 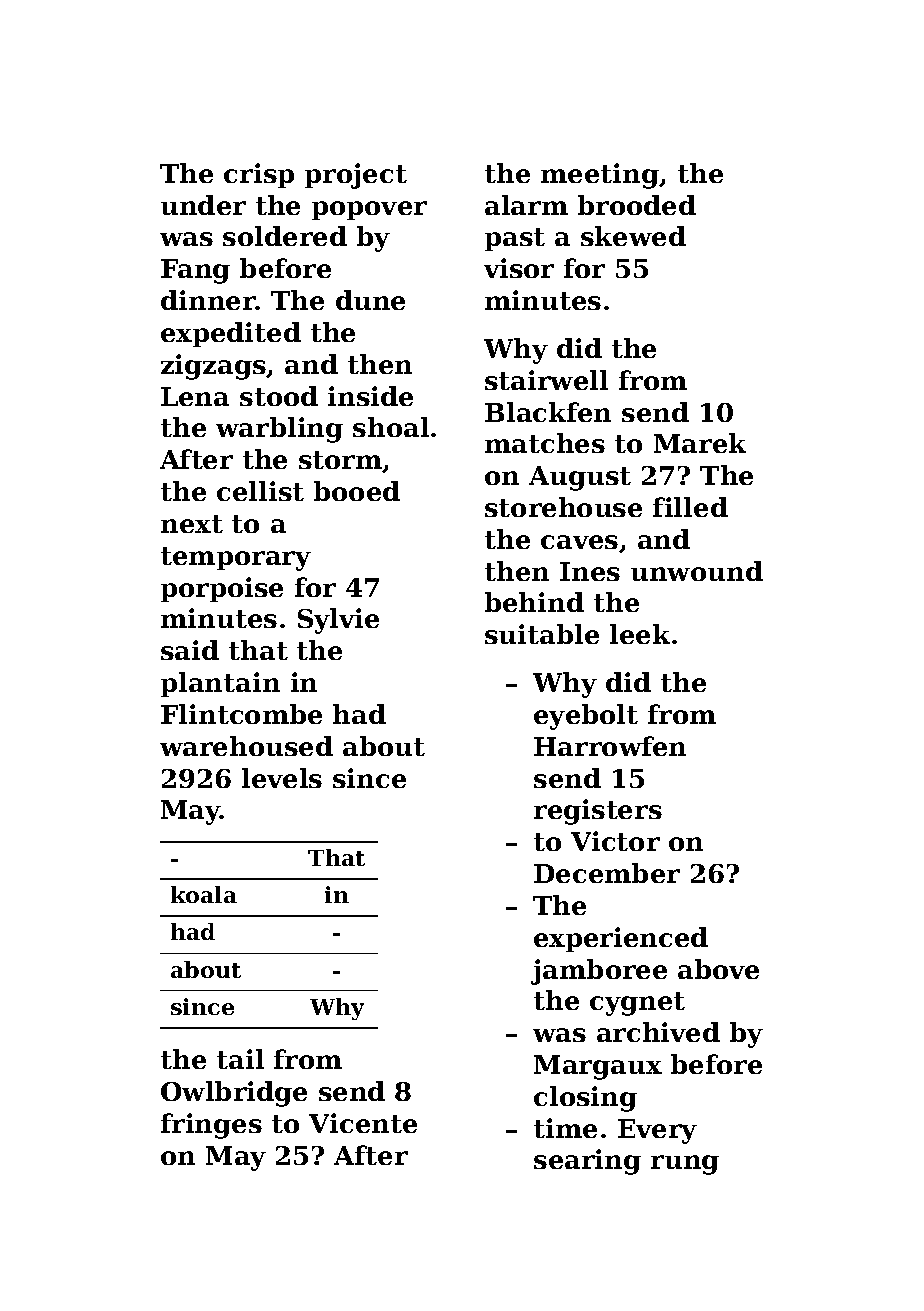 I want to click on searing, so click(x=587, y=1162).
